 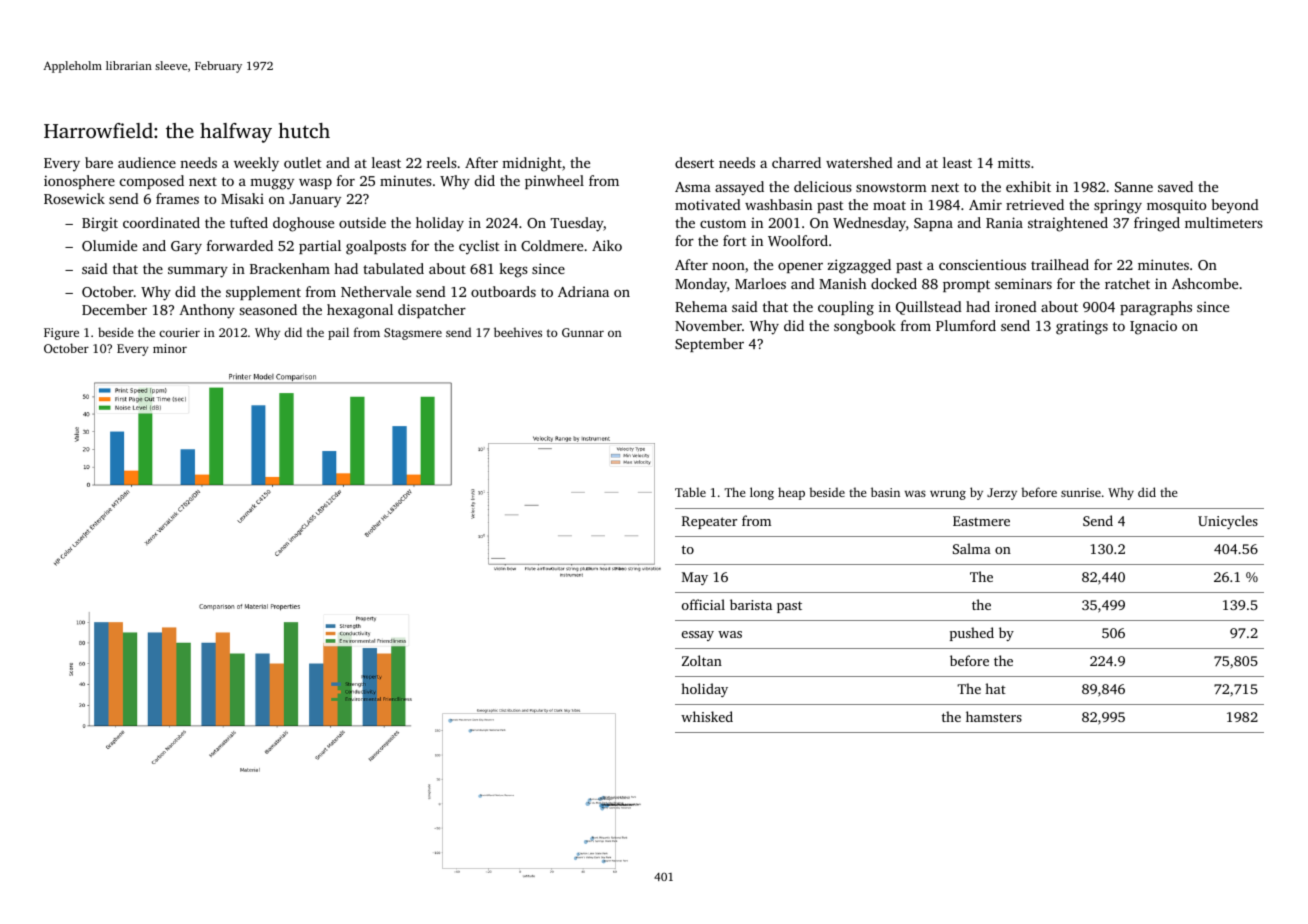 I want to click on Gunnar, so click(x=583, y=332).
